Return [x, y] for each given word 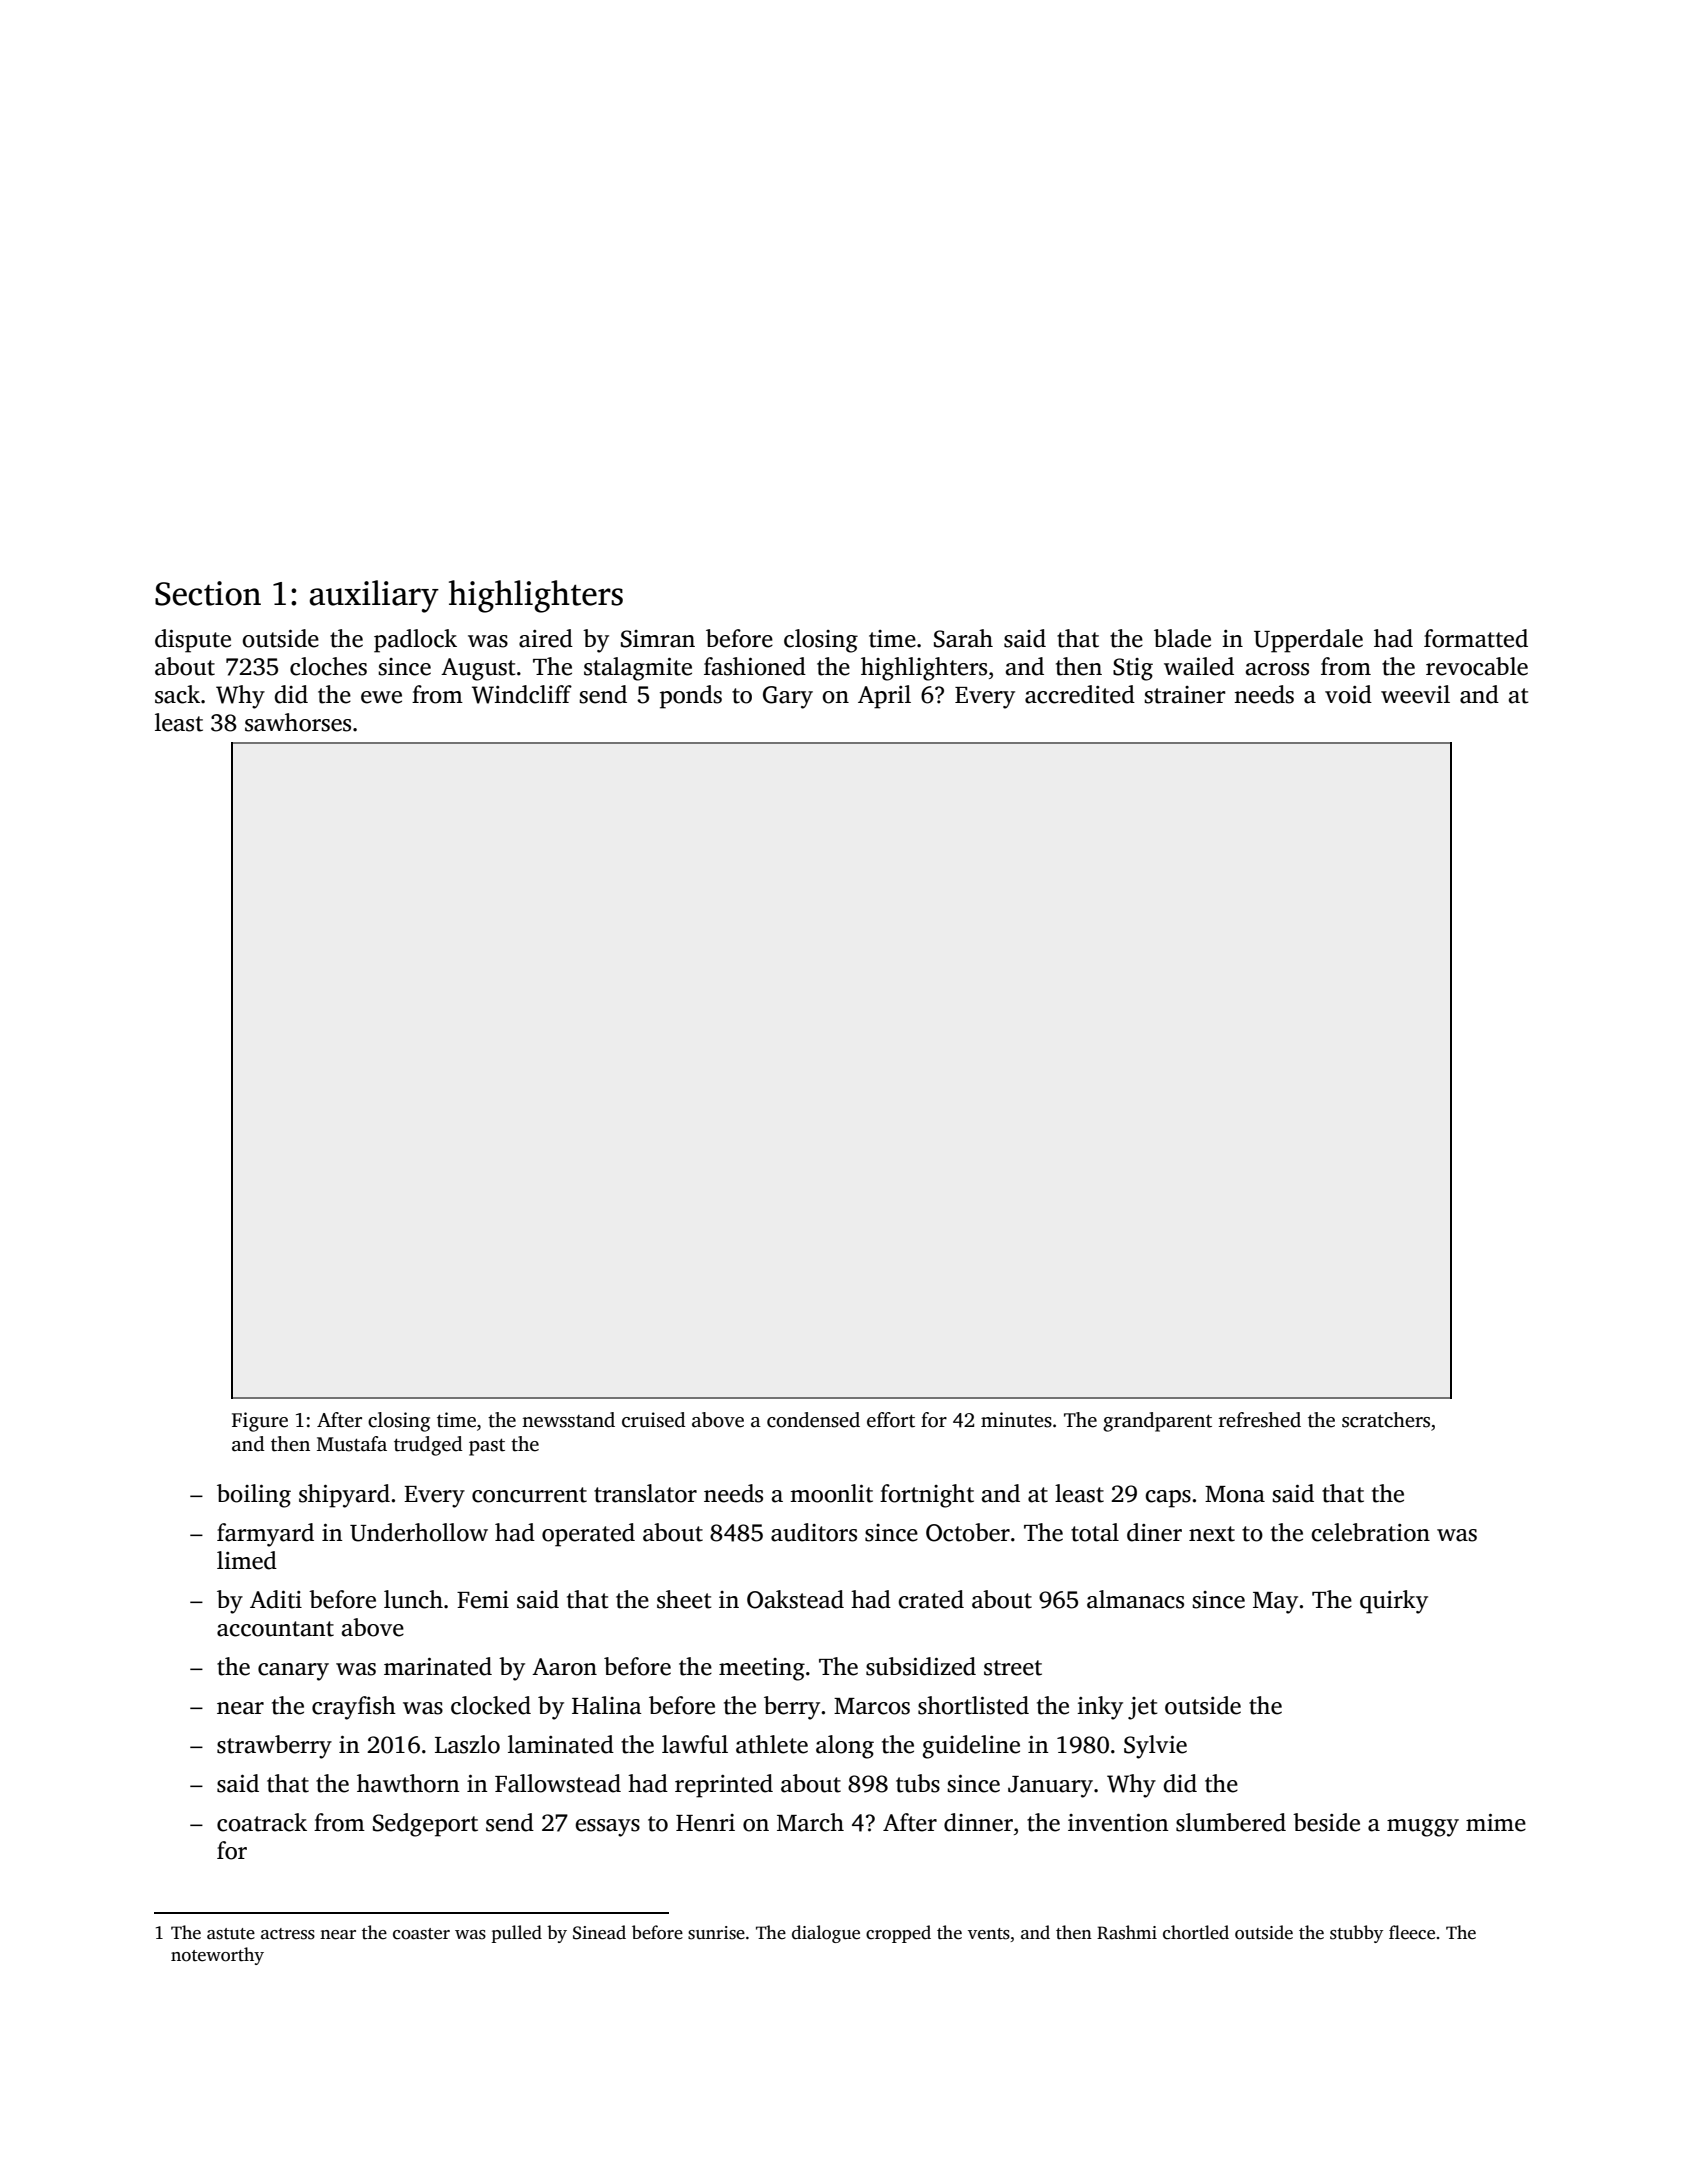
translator [645, 1493]
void [1348, 694]
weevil [1415, 694]
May [1275, 1603]
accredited [1080, 694]
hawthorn [408, 1783]
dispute [193, 641]
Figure [260, 1422]
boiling [254, 1496]
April [884, 697]
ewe [381, 697]
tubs [918, 1783]
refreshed [1260, 1420]
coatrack [262, 1822]
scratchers [1386, 1420]
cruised [654, 1420]
